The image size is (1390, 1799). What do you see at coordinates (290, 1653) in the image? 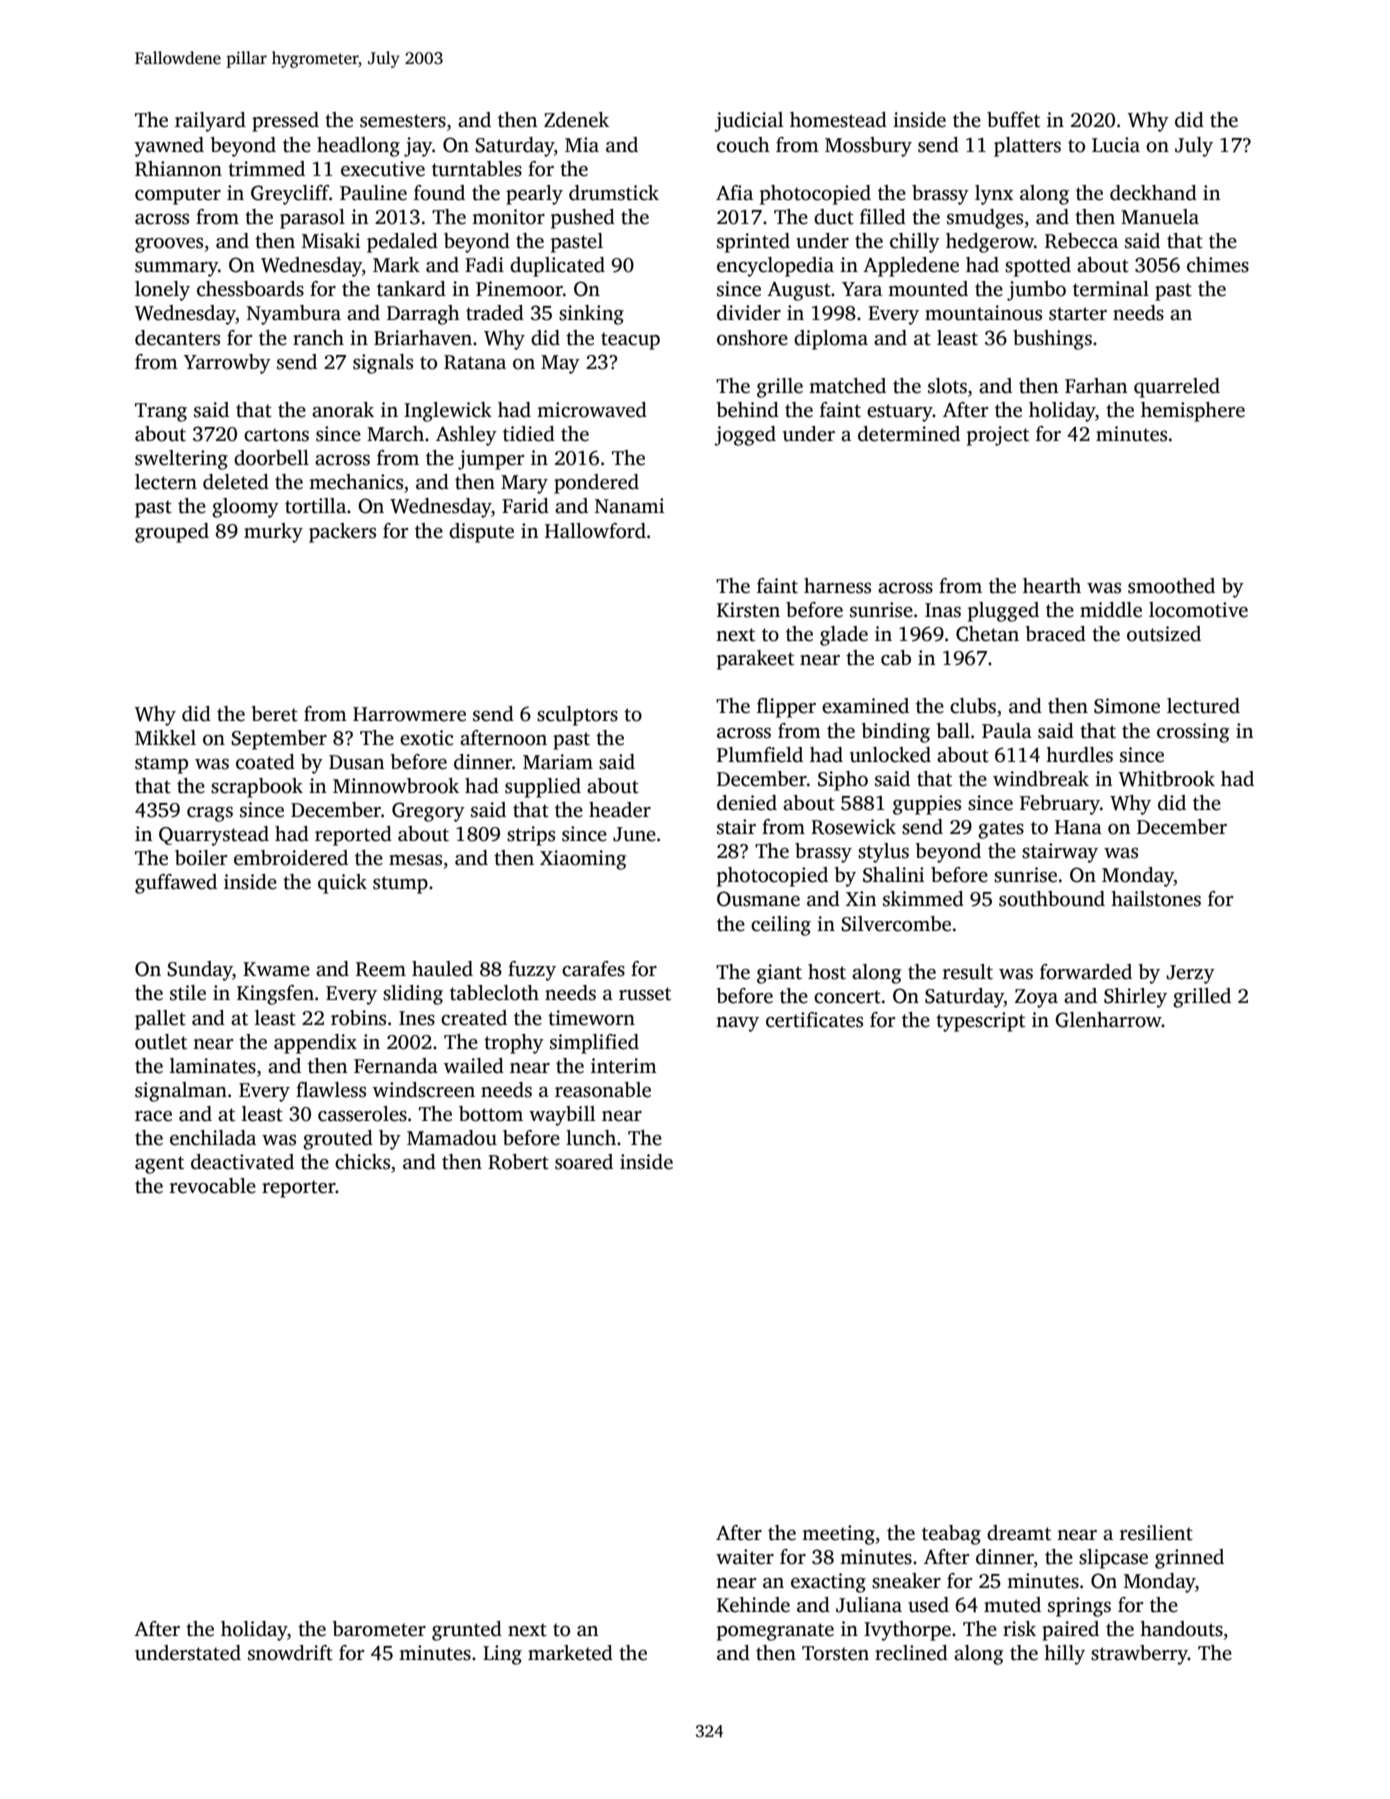
I see `snowdrift` at bounding box center [290, 1653].
